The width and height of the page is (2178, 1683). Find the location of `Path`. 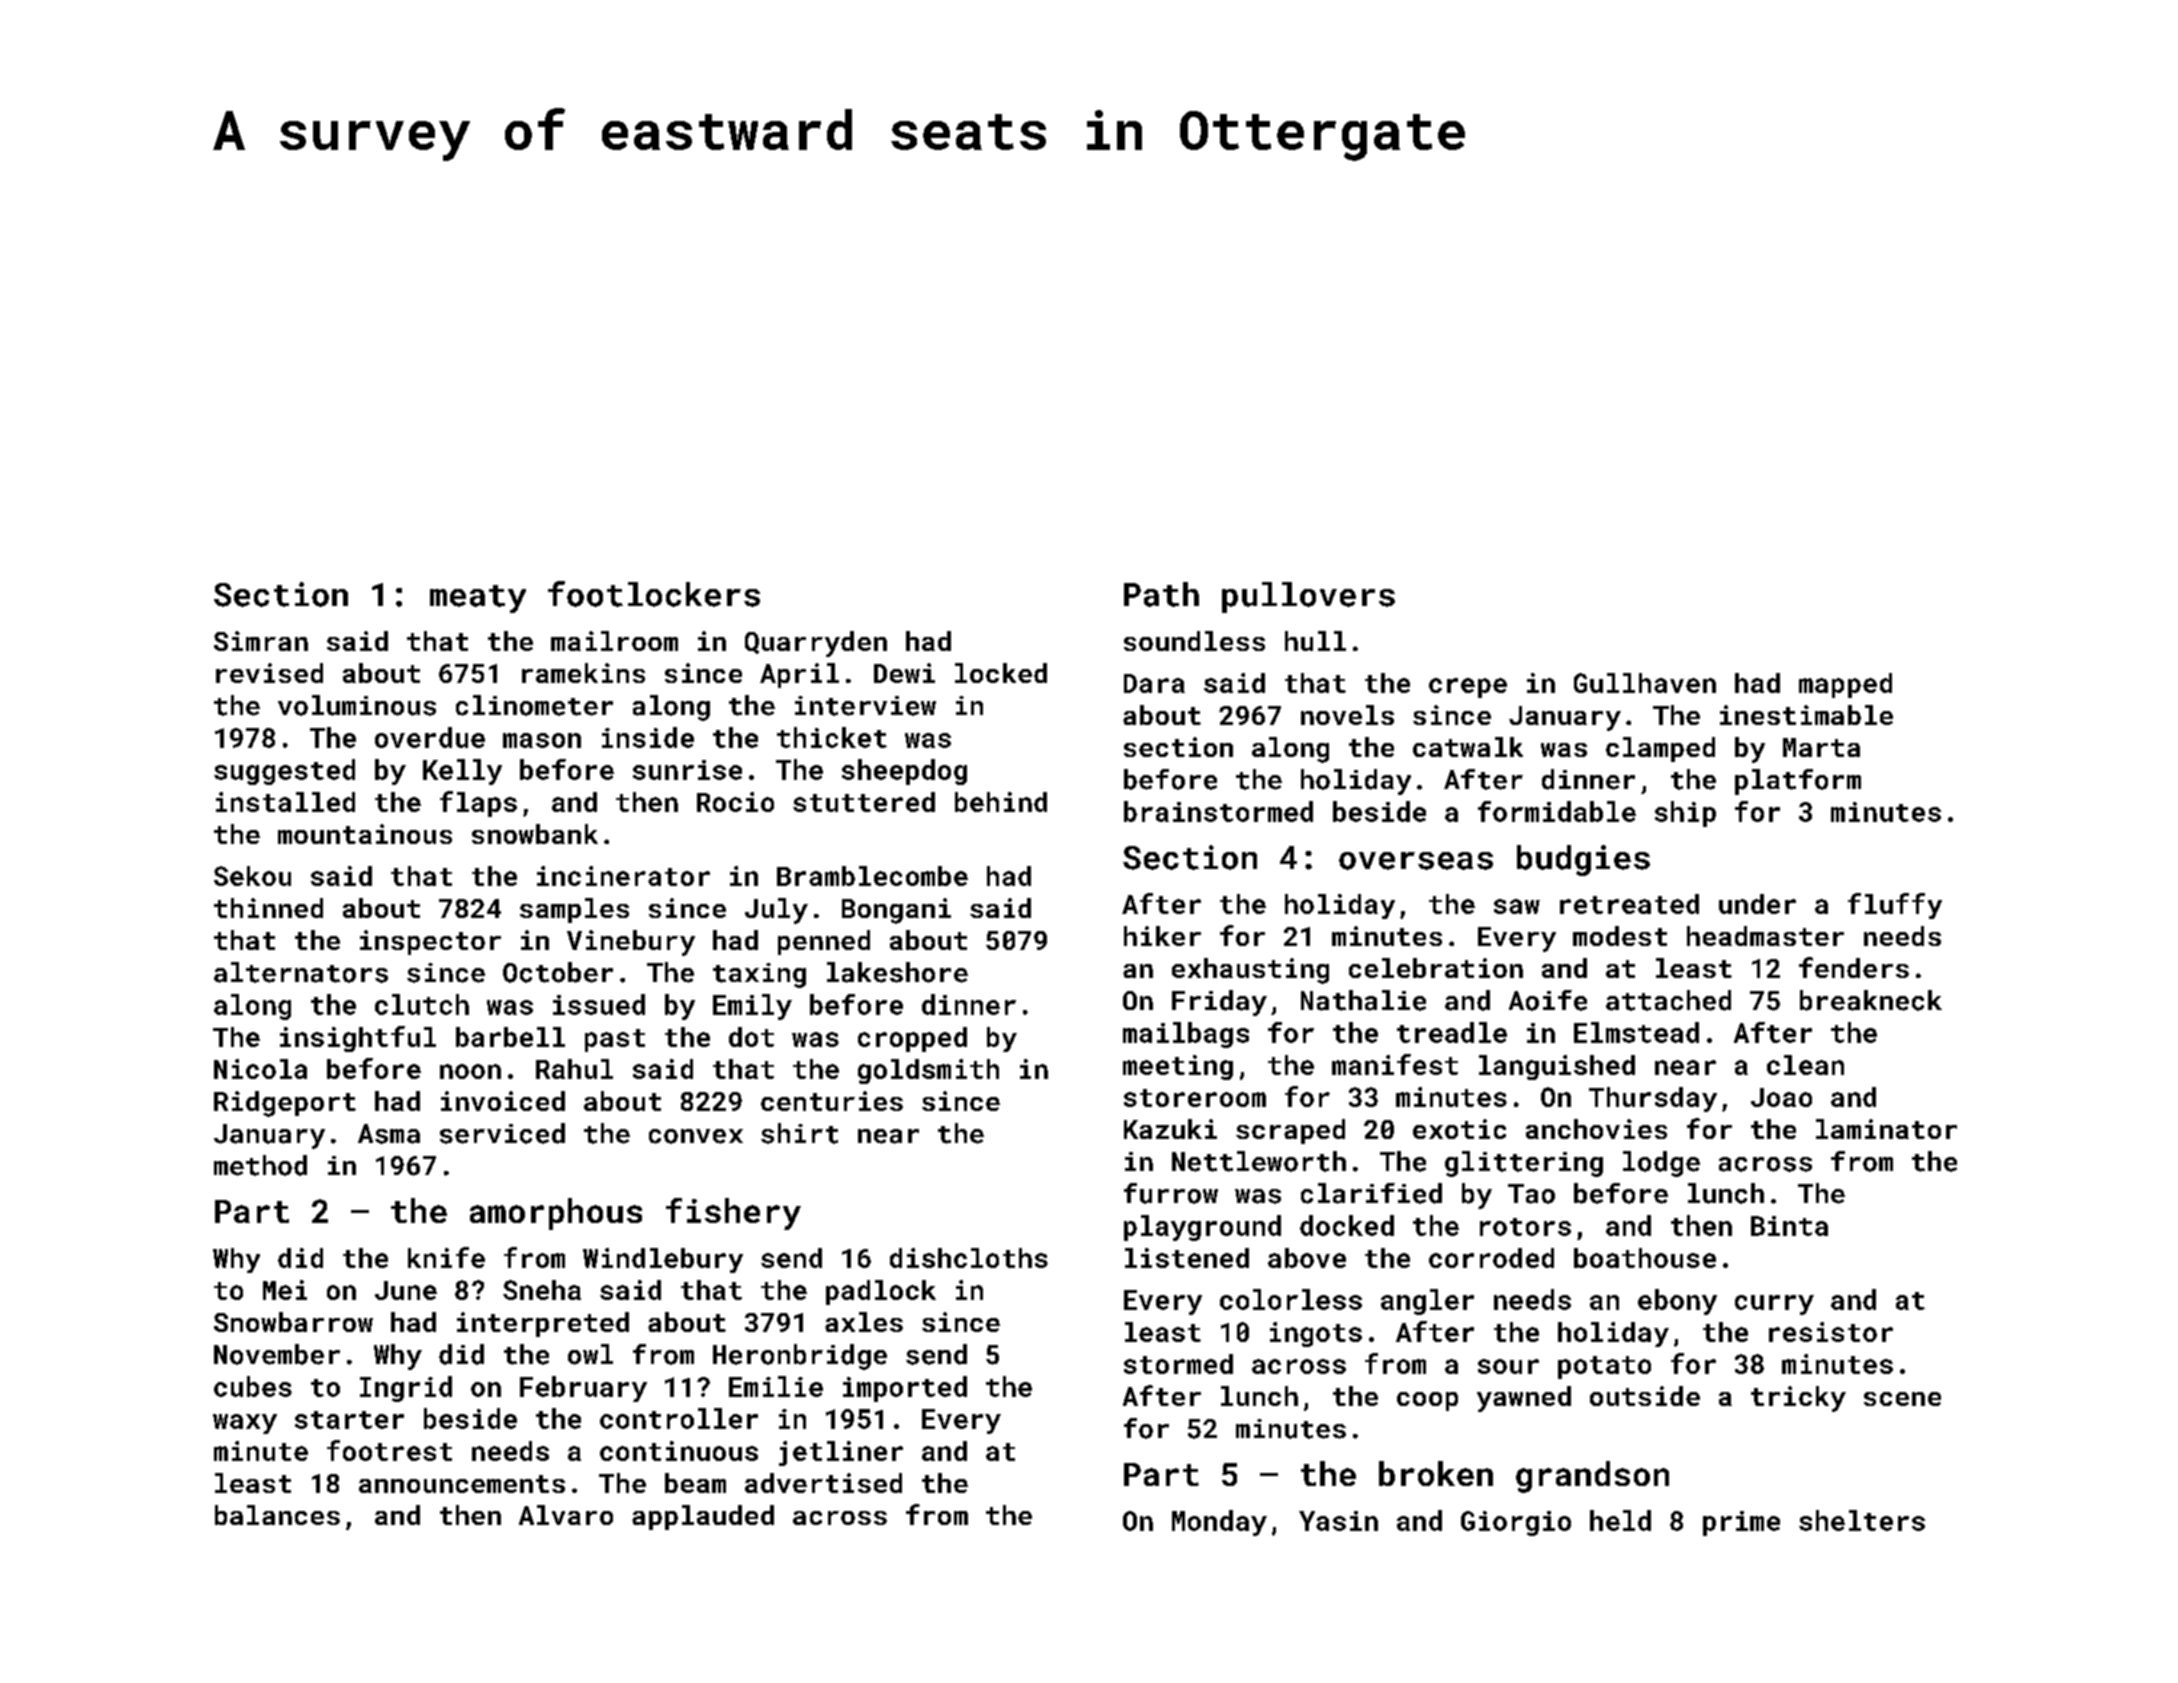

Path is located at coordinates (1161, 594).
